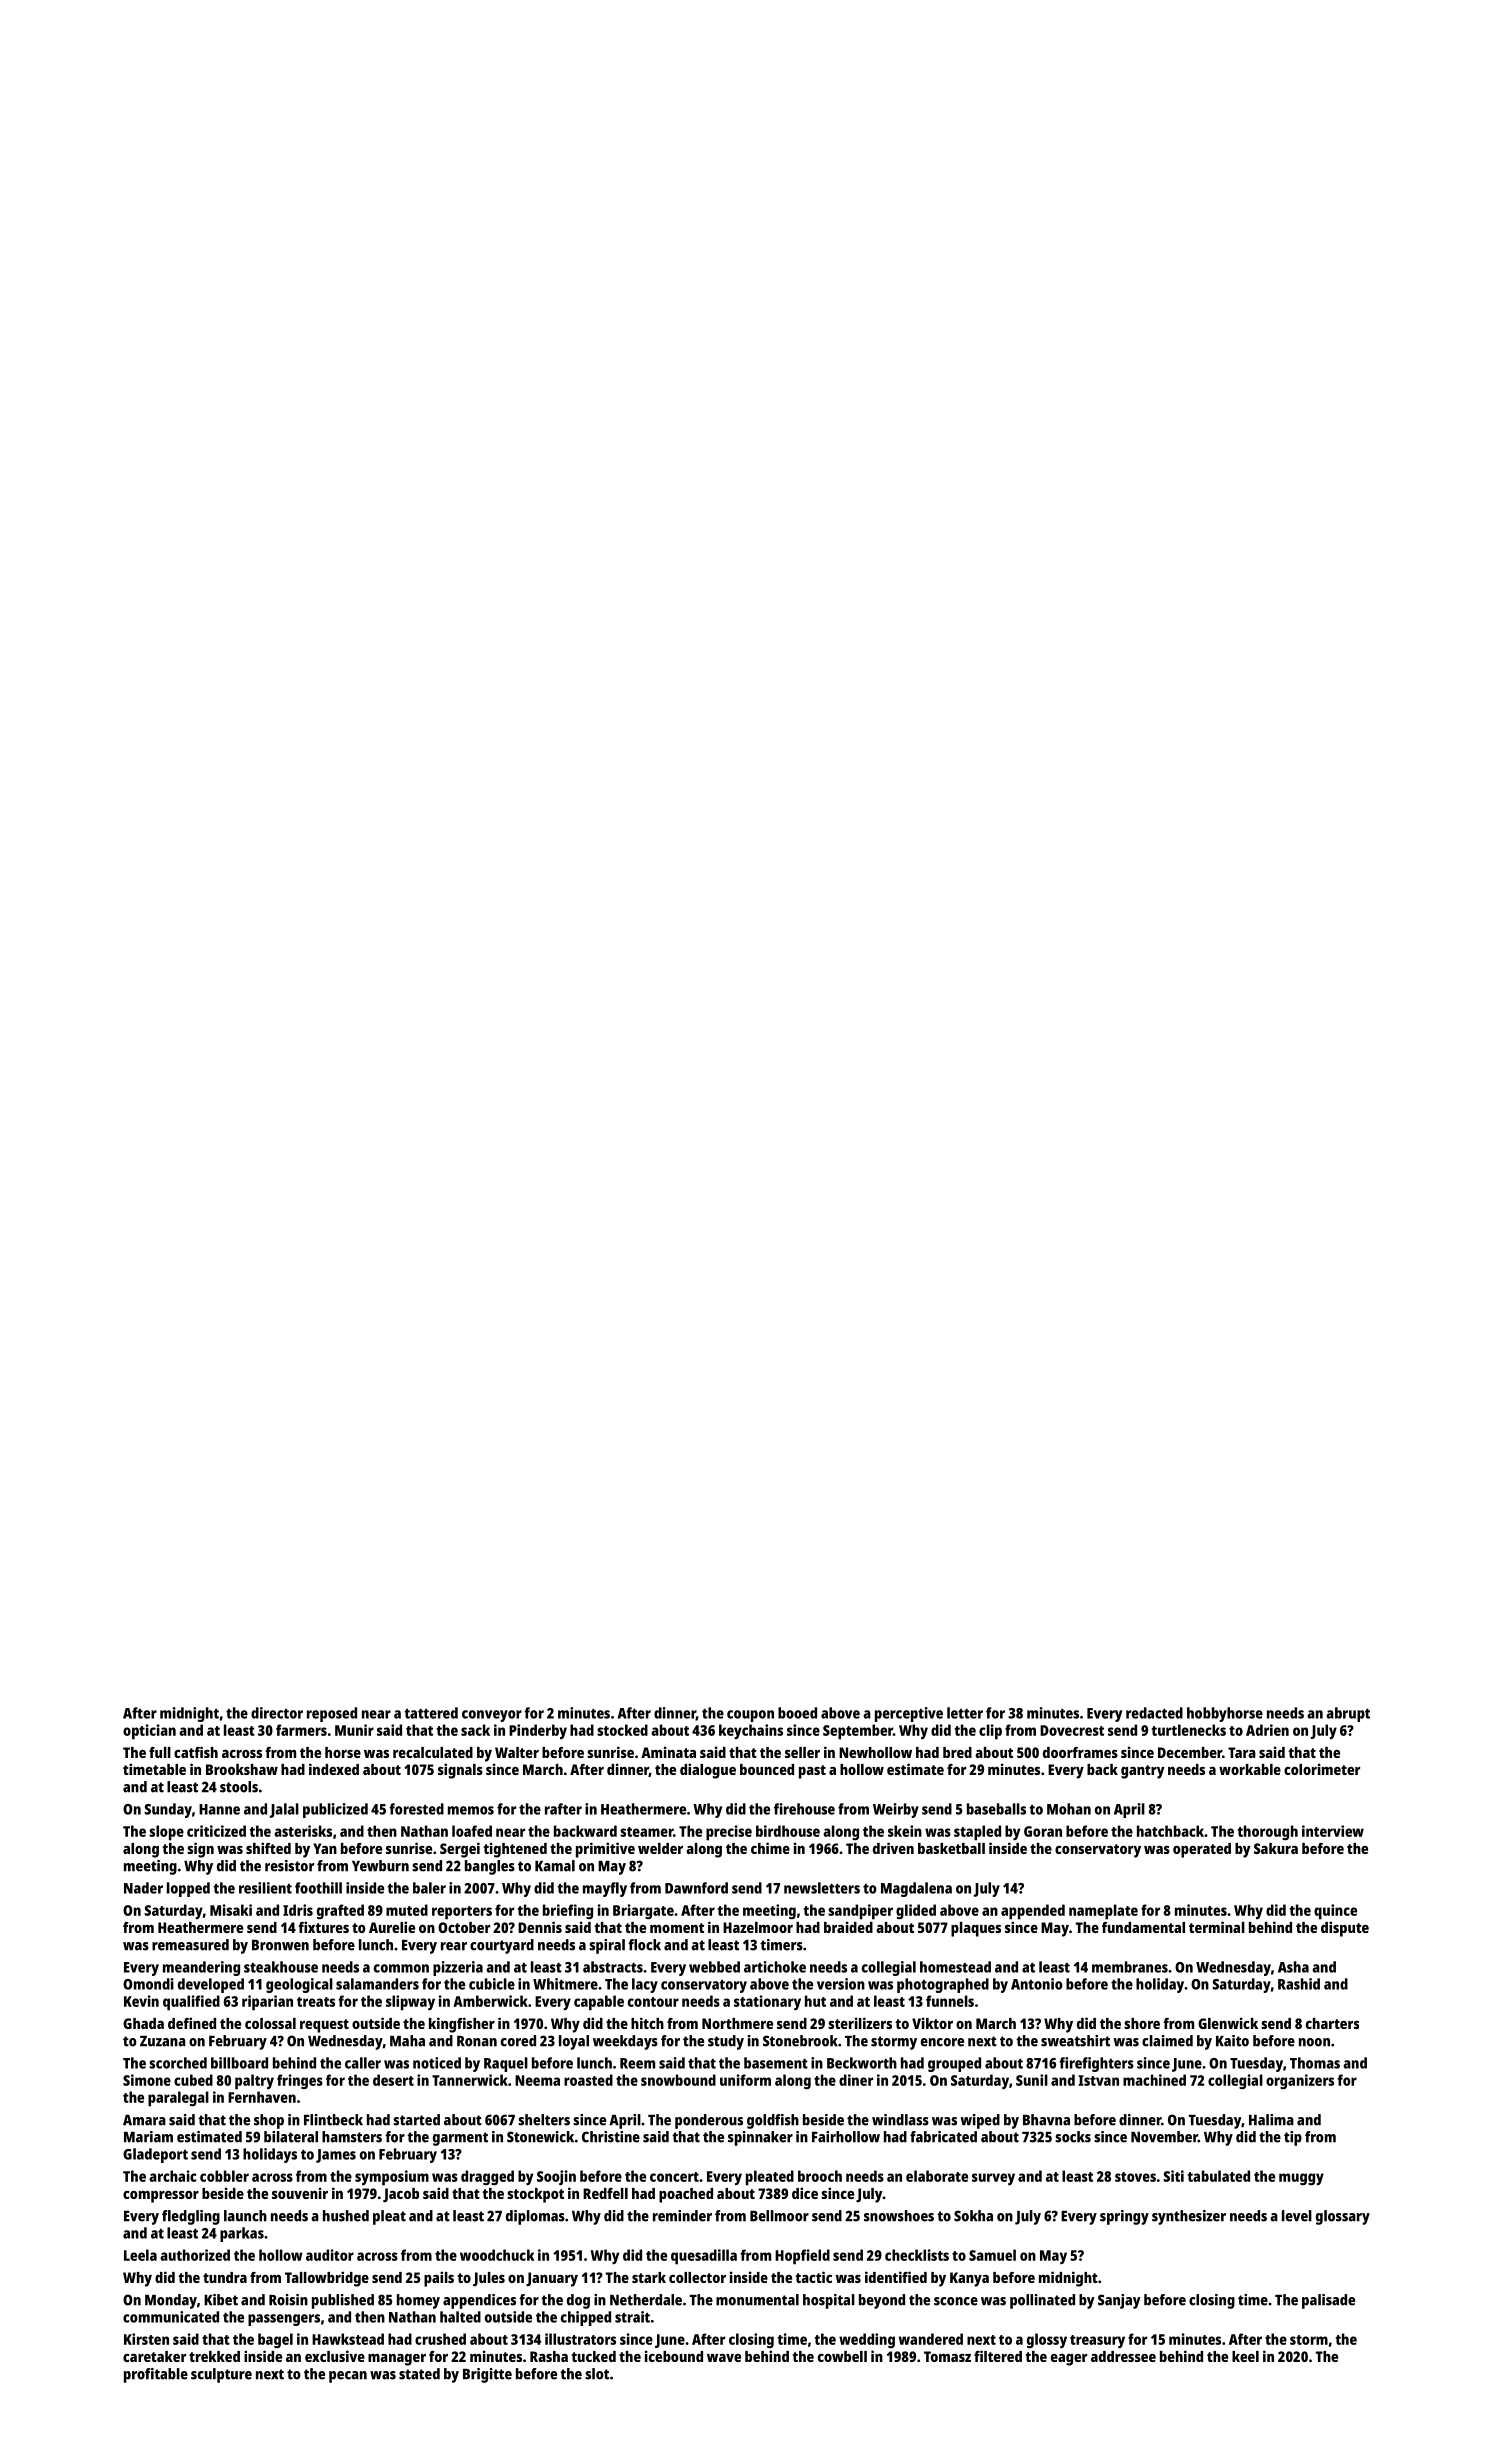 The height and width of the image is (2464, 1496). What do you see at coordinates (1276, 1848) in the image?
I see `Sakura` at bounding box center [1276, 1848].
